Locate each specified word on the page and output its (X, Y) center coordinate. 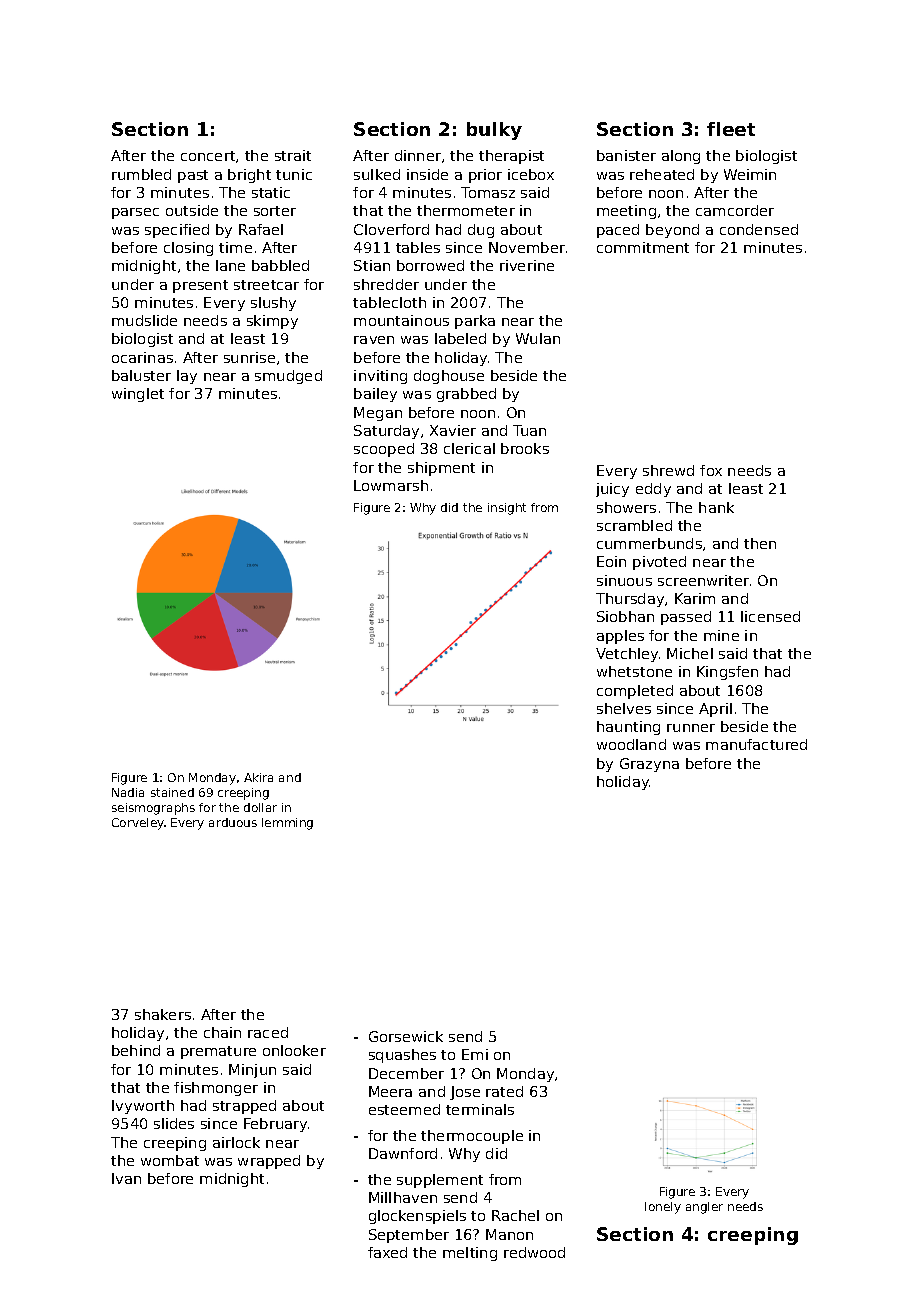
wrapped (269, 1162)
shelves (624, 708)
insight (507, 509)
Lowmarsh (391, 485)
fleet (731, 129)
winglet (138, 395)
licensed (770, 616)
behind (136, 1050)
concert (208, 156)
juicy (612, 490)
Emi (475, 1054)
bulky (494, 131)
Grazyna (649, 765)
